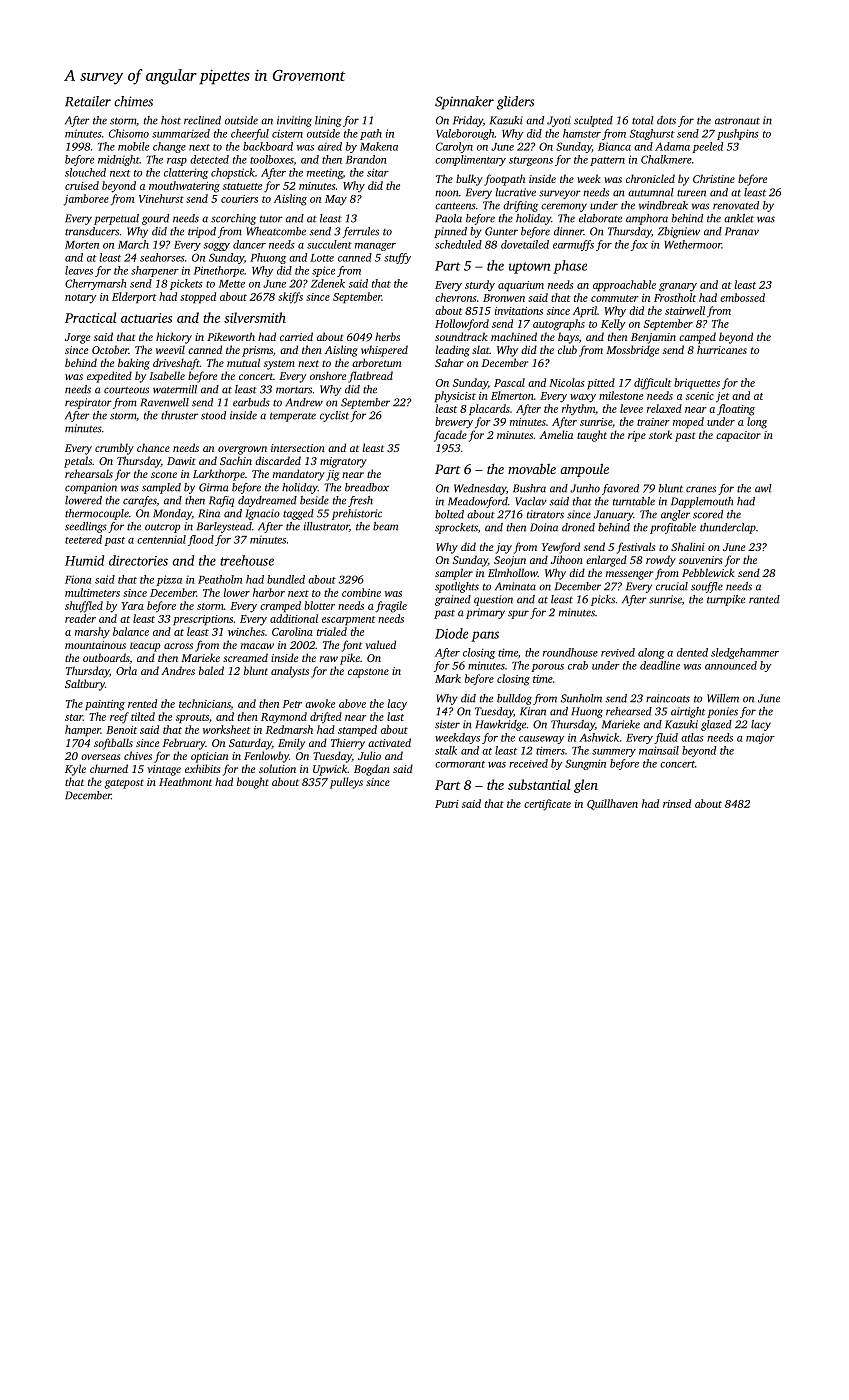 The width and height of the screenshot is (849, 1400). Describe the element at coordinates (612, 804) in the screenshot. I see `Quillhaven` at that location.
